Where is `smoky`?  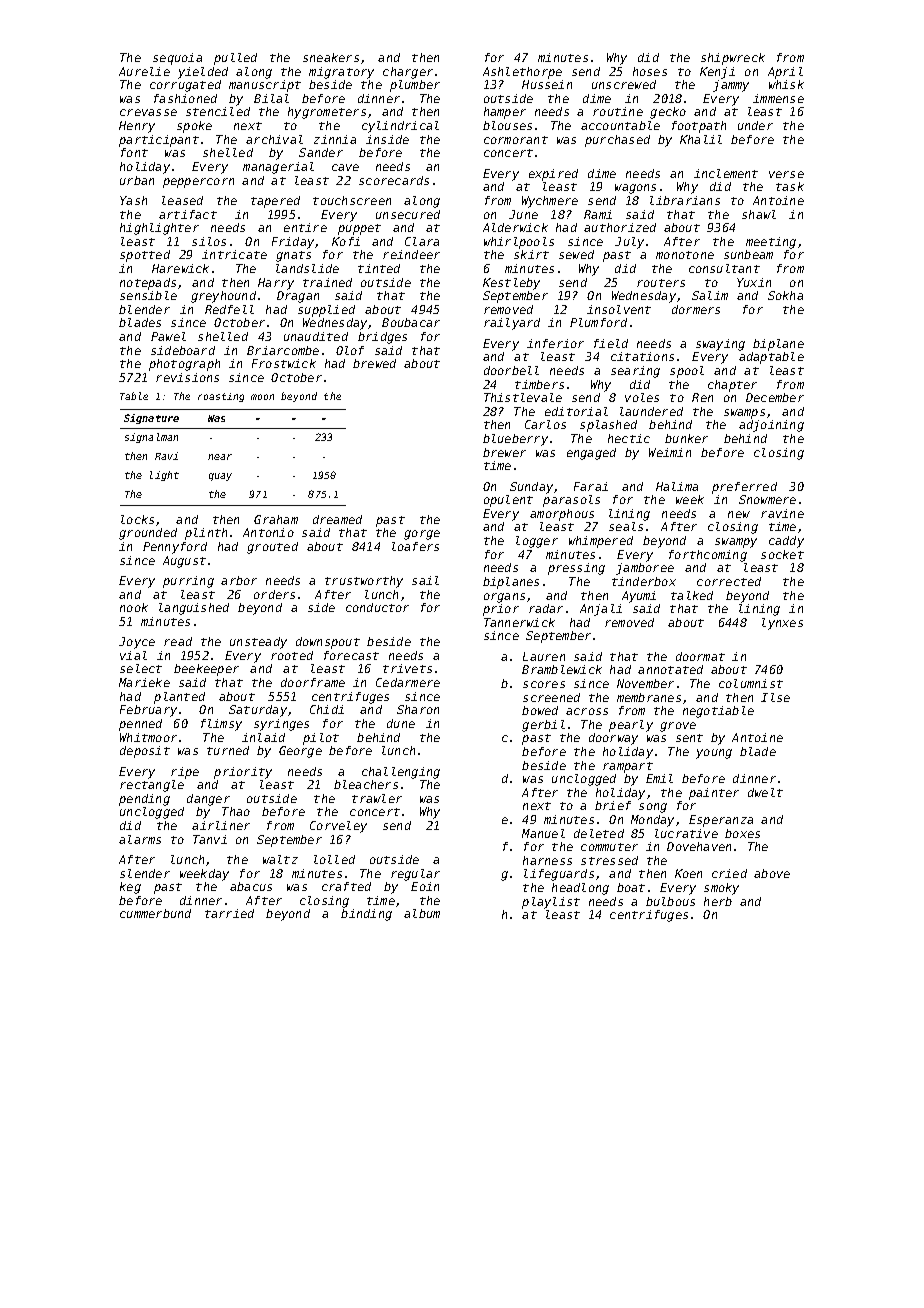 smoky is located at coordinates (721, 889).
